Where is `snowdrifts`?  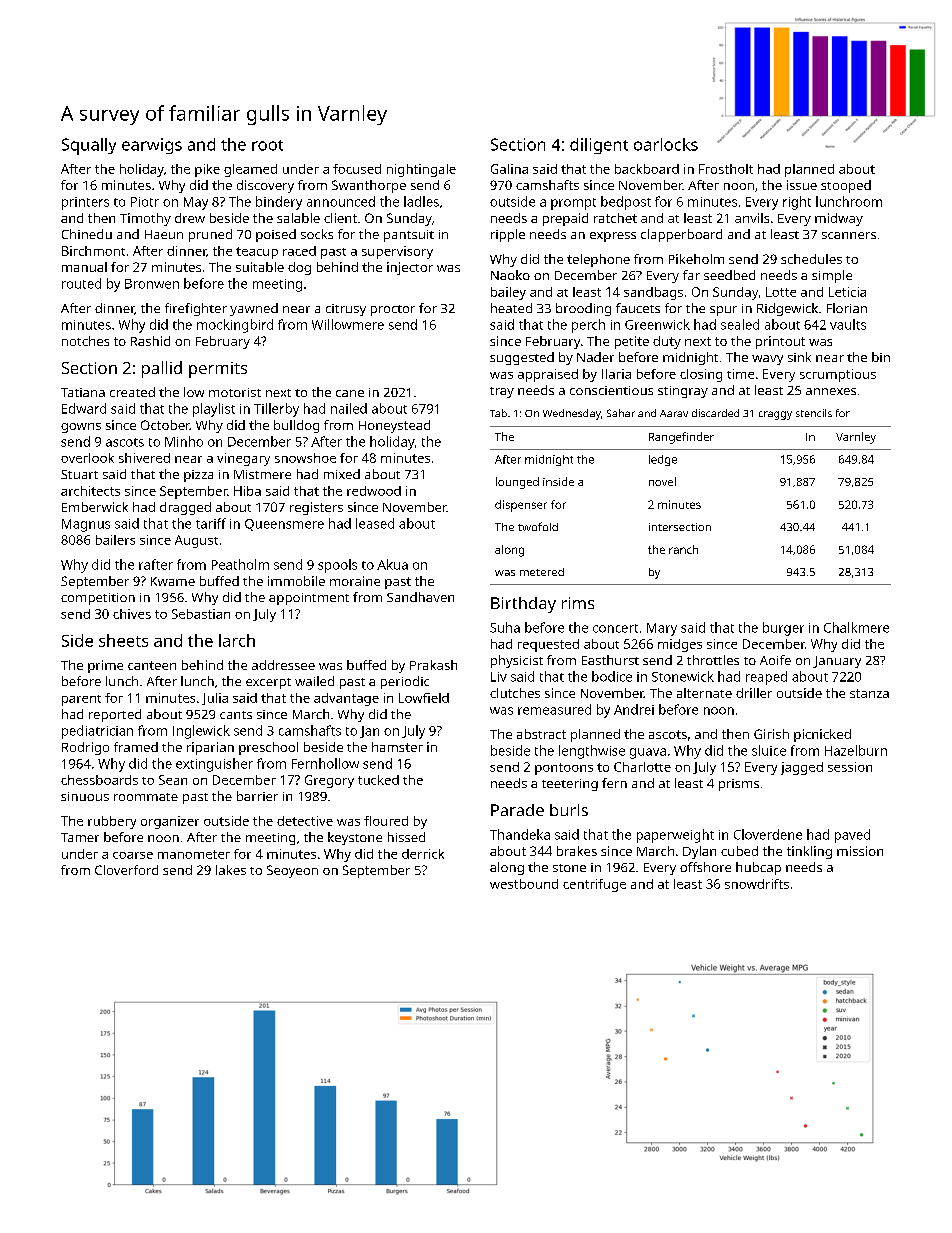
snowdrifts is located at coordinates (757, 884).
